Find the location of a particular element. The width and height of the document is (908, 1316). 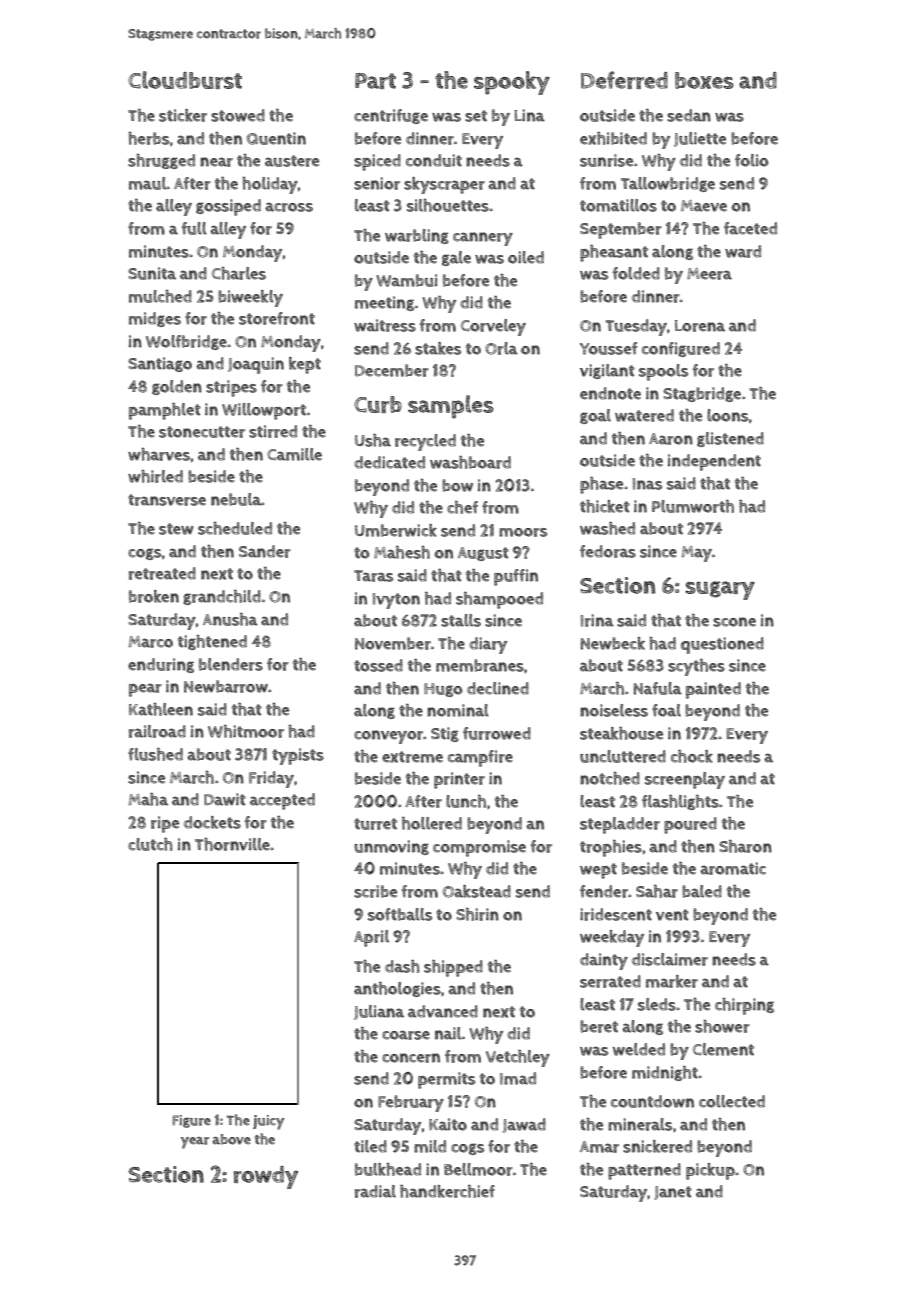

vent is located at coordinates (672, 915).
